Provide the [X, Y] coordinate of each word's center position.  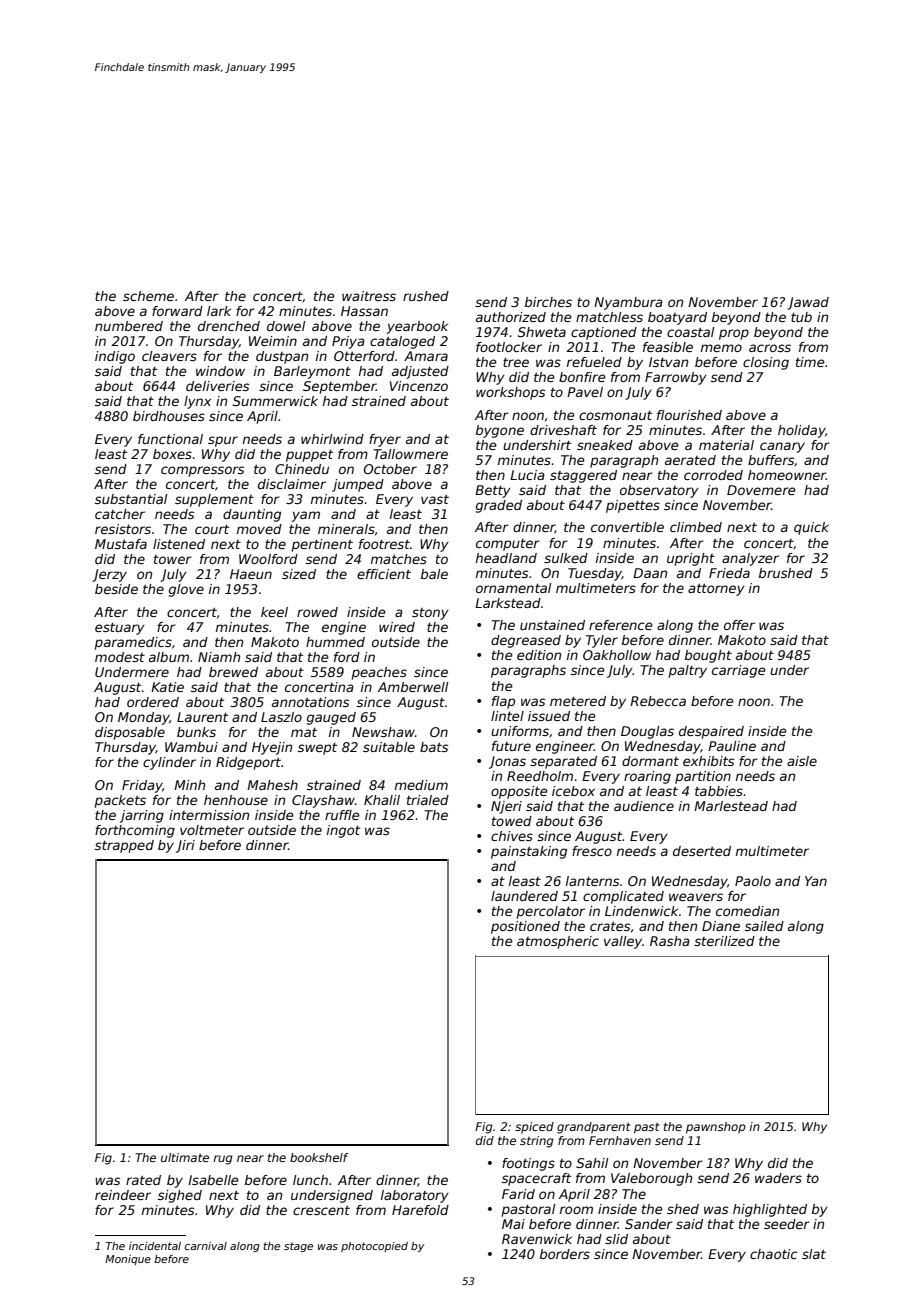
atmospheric [558, 942]
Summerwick [275, 401]
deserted [702, 851]
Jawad [808, 303]
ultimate [185, 1157]
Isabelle [213, 1180]
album [169, 657]
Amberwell [413, 687]
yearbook [417, 327]
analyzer [750, 559]
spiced [534, 1128]
